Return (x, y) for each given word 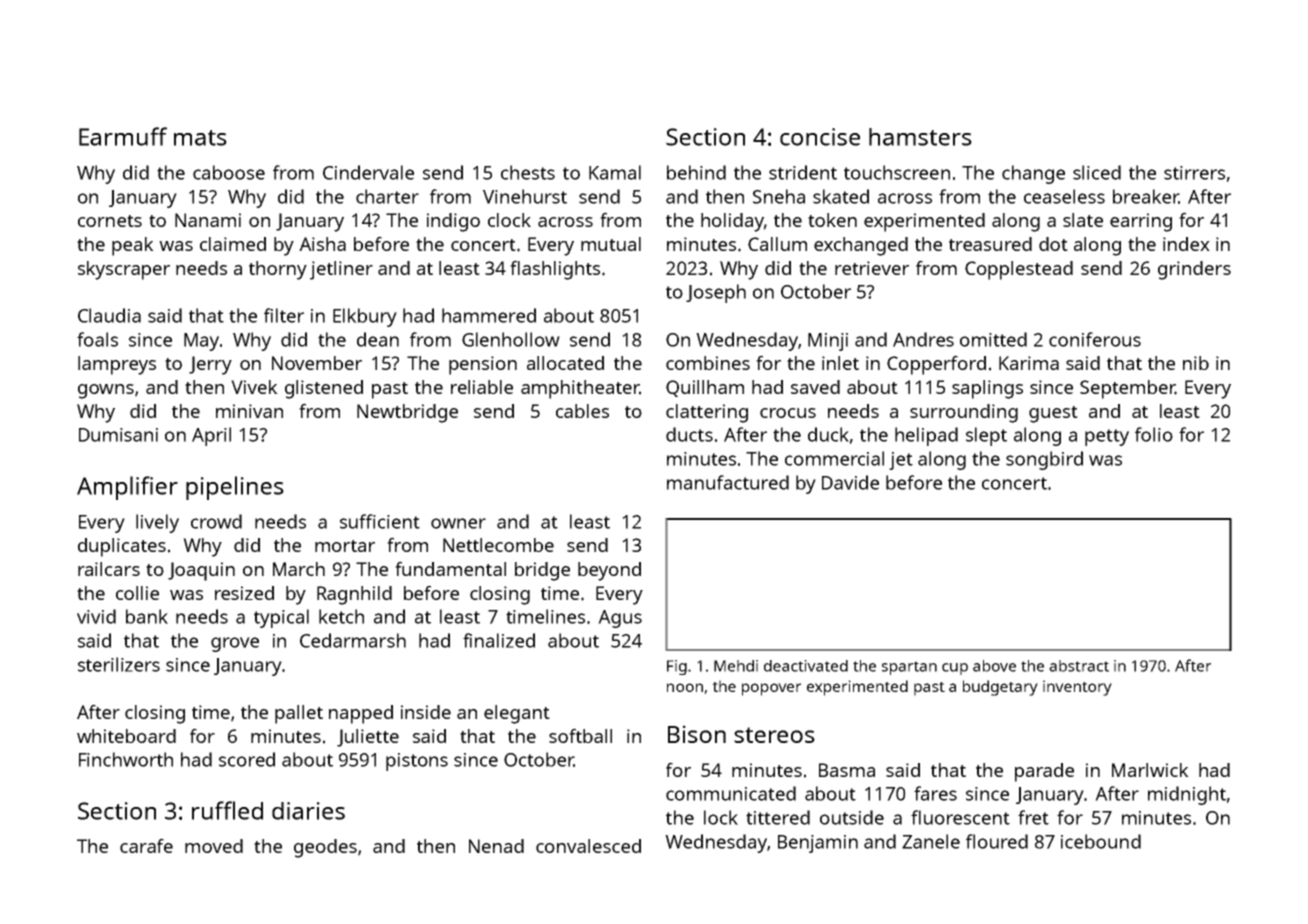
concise (820, 137)
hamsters (920, 137)
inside (426, 712)
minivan (249, 411)
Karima (1029, 363)
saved (815, 387)
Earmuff (123, 136)
